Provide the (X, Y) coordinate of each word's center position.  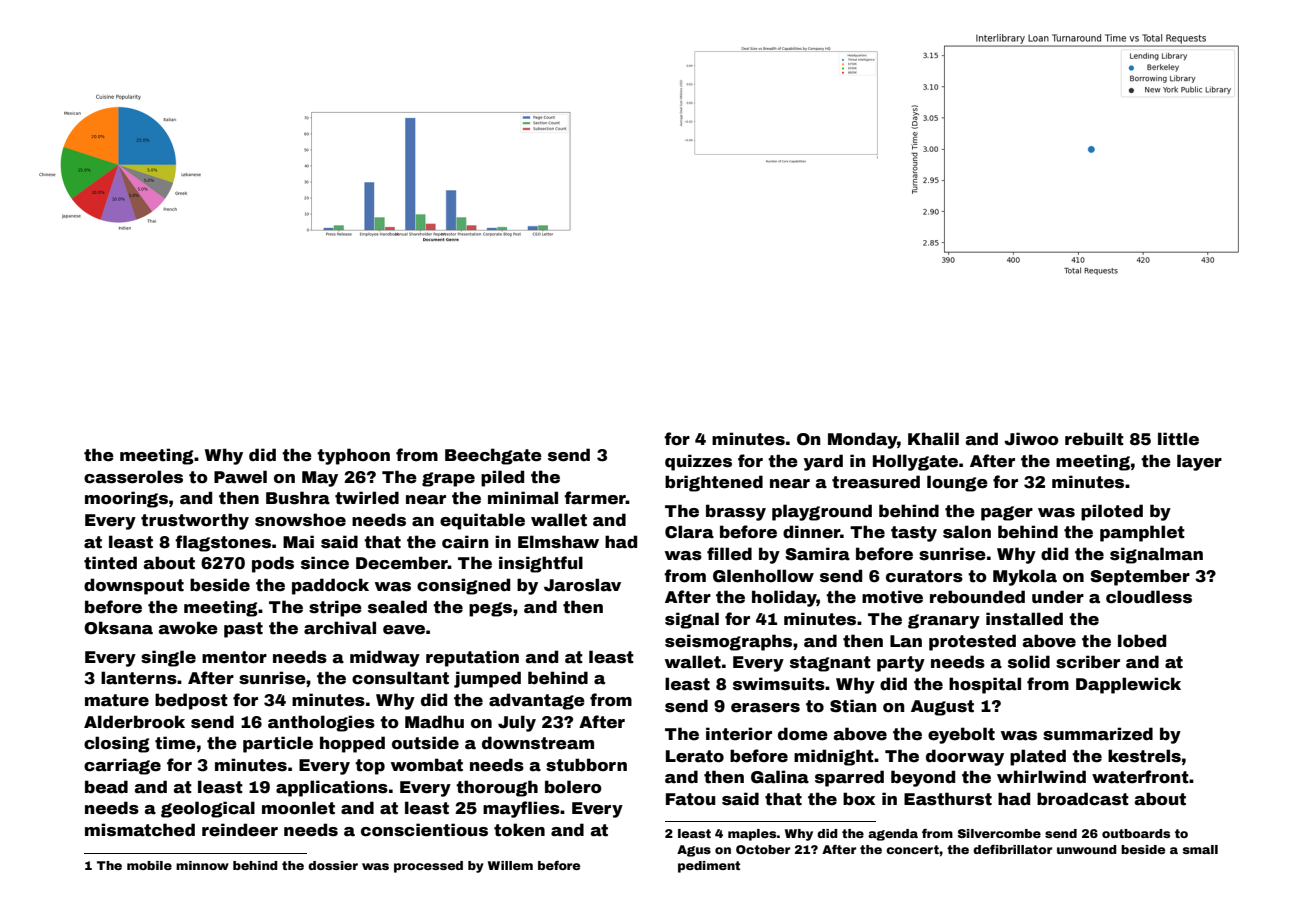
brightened (714, 483)
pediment (709, 867)
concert (912, 849)
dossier (333, 865)
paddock (330, 586)
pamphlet (1142, 533)
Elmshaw (558, 542)
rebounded (977, 597)
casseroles (133, 477)
